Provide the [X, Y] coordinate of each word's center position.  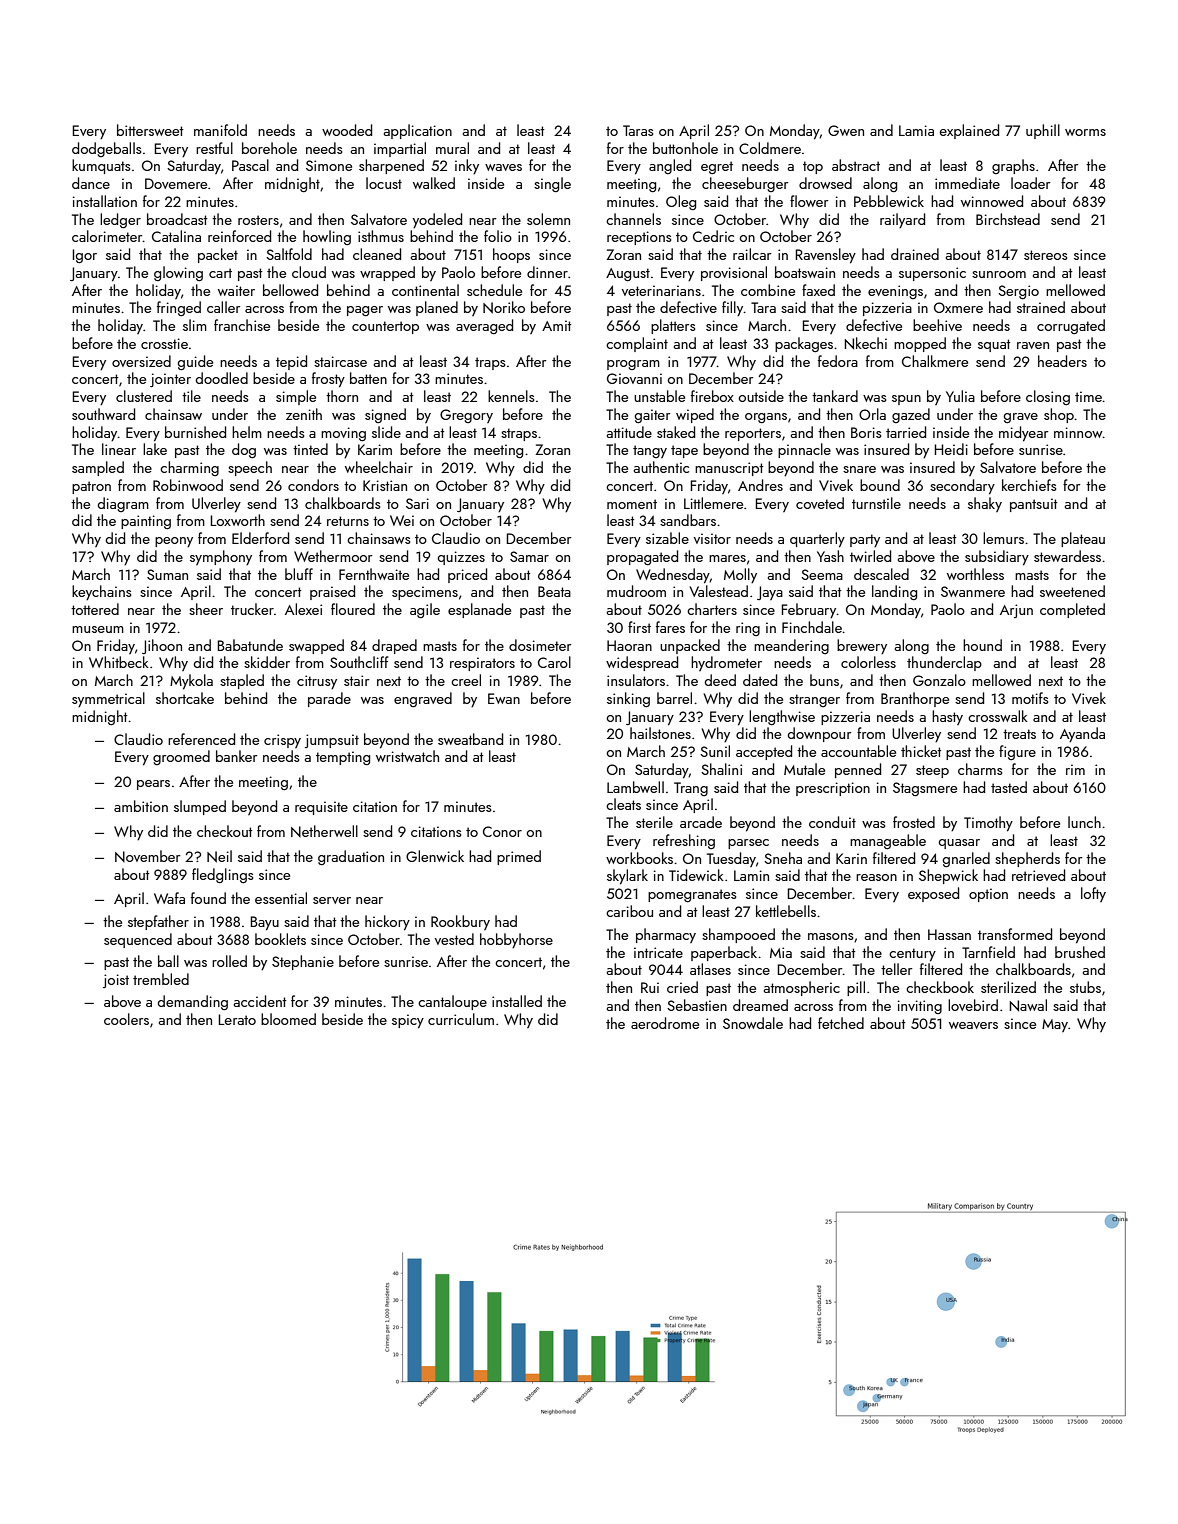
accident [260, 1001]
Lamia [916, 130]
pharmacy [666, 935]
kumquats [101, 166]
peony [174, 542]
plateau [1083, 539]
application [418, 131]
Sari [417, 503]
